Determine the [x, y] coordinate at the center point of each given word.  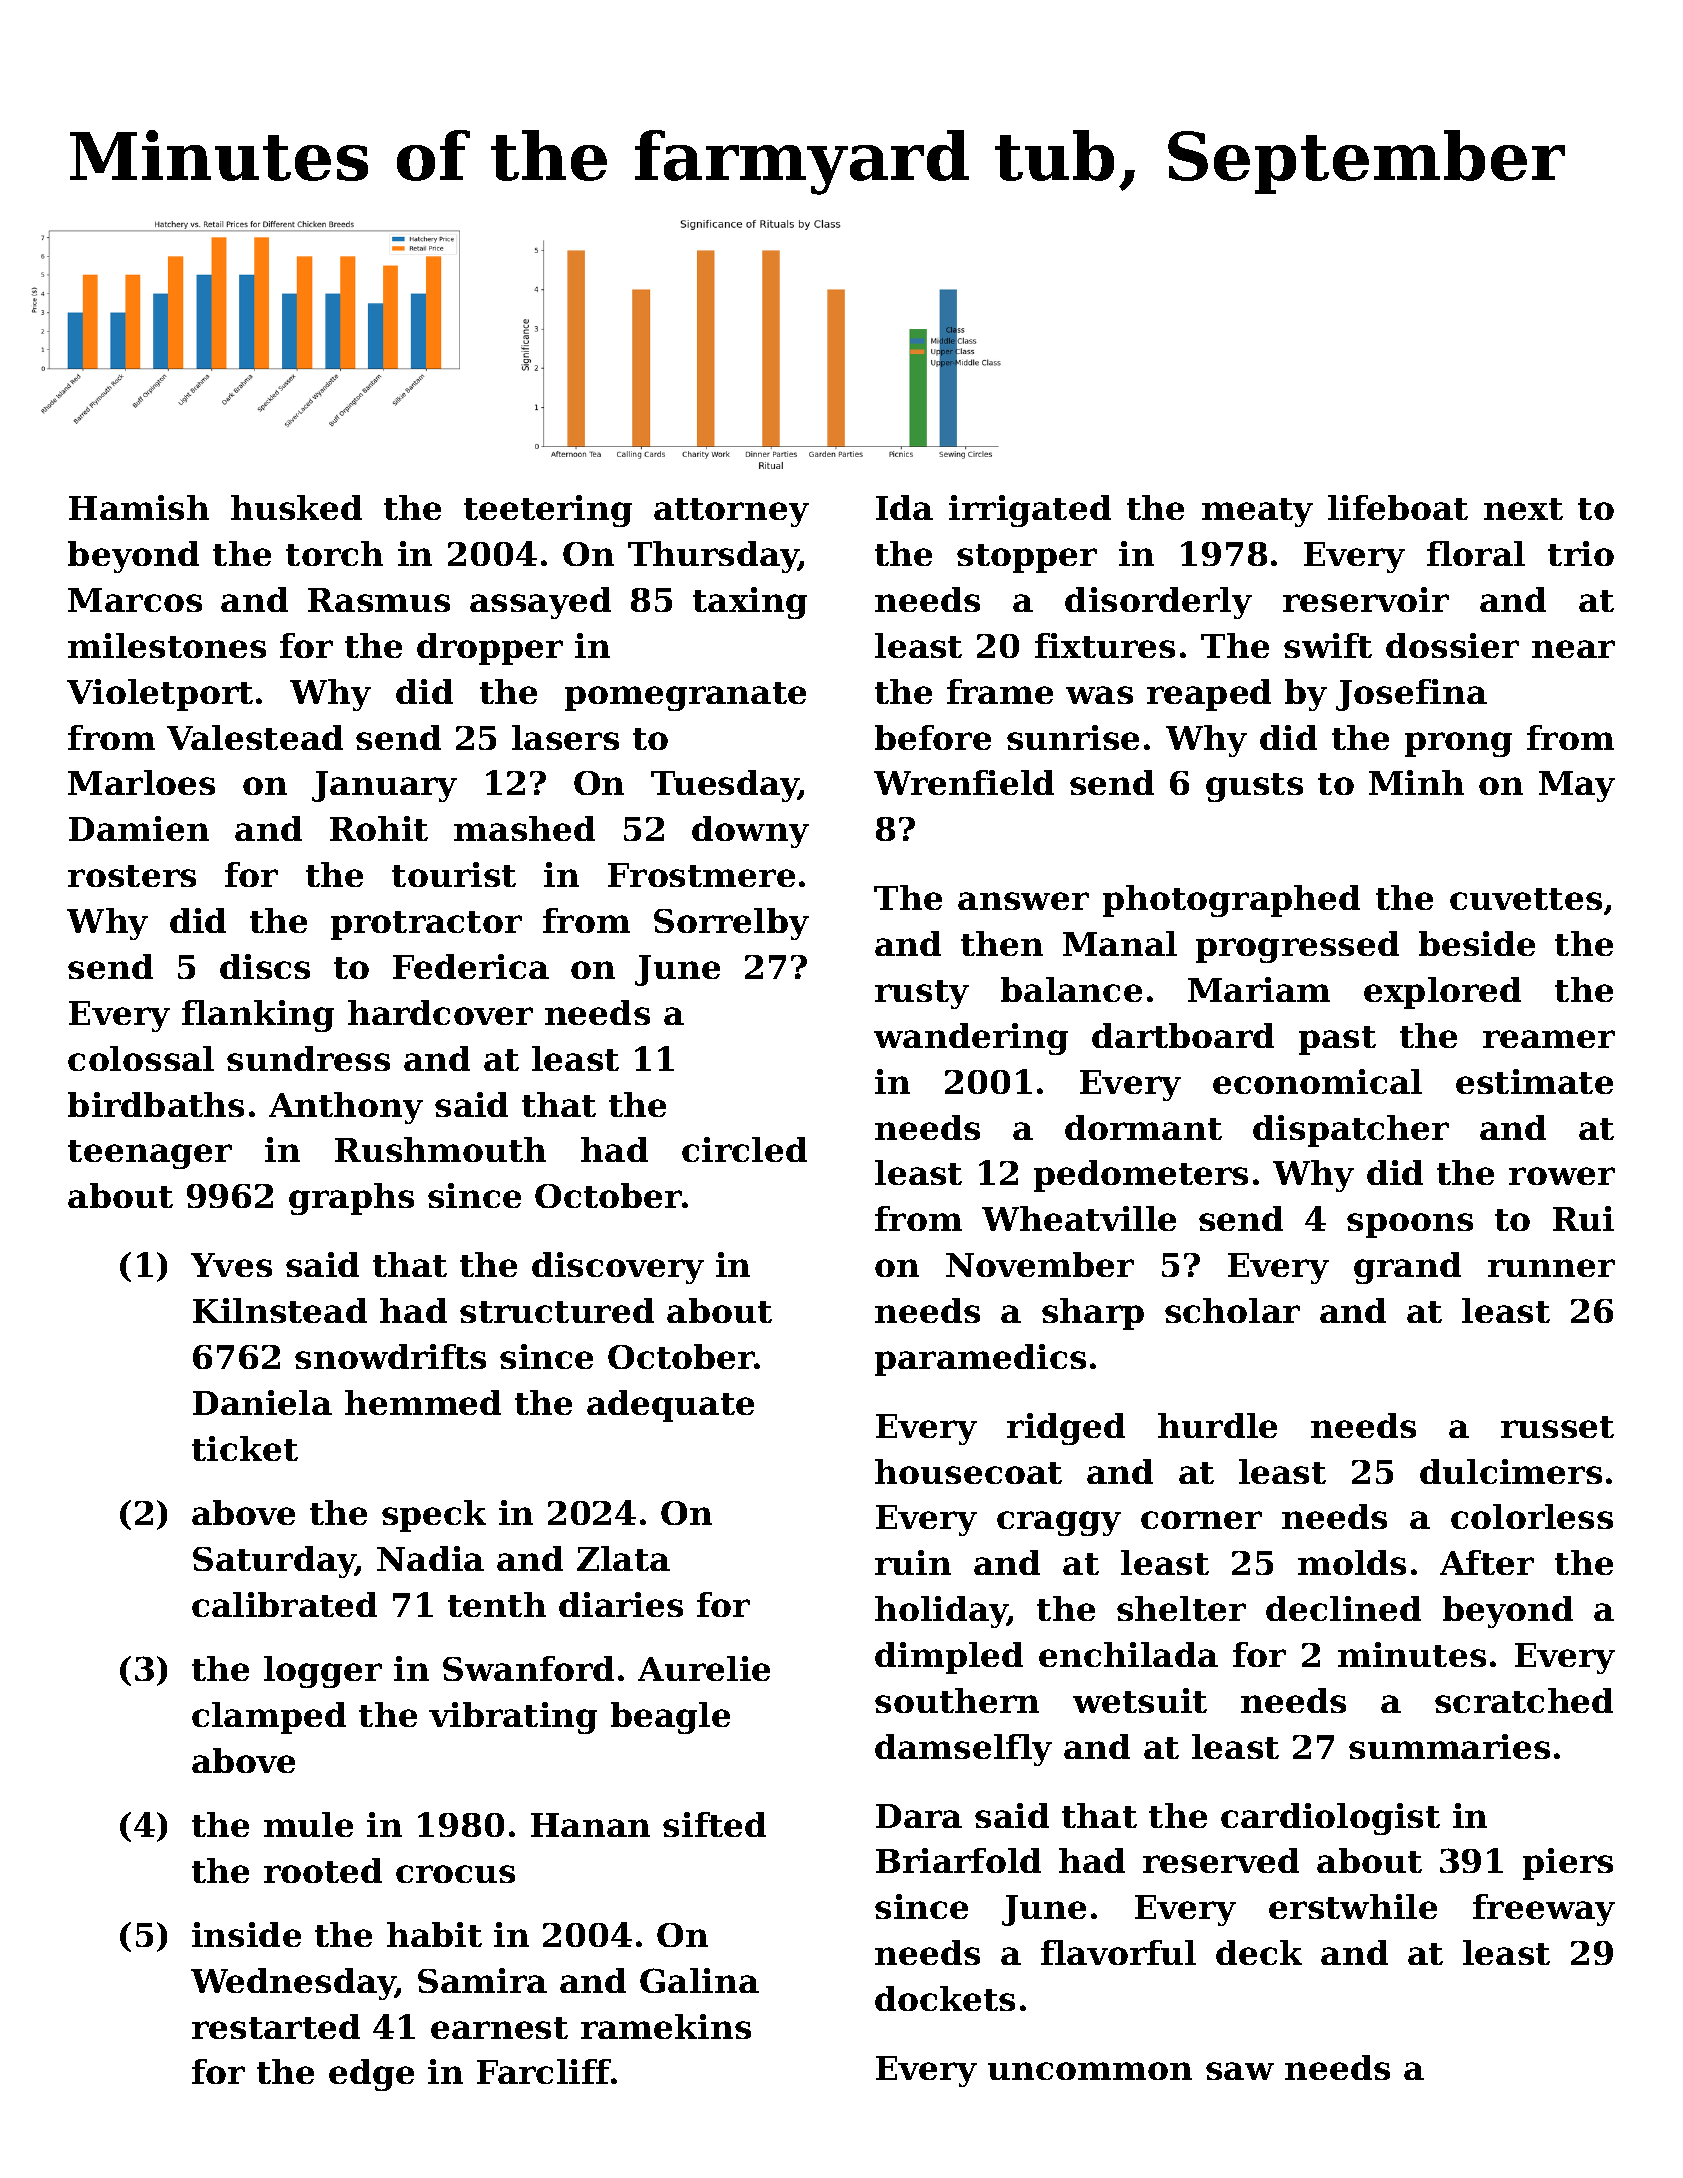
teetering [548, 511]
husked [296, 507]
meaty [1257, 512]
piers [1568, 1864]
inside [246, 1934]
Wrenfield [964, 782]
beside [1477, 943]
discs [265, 966]
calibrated [284, 1604]
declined [1343, 1608]
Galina [699, 1980]
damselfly [963, 1750]
